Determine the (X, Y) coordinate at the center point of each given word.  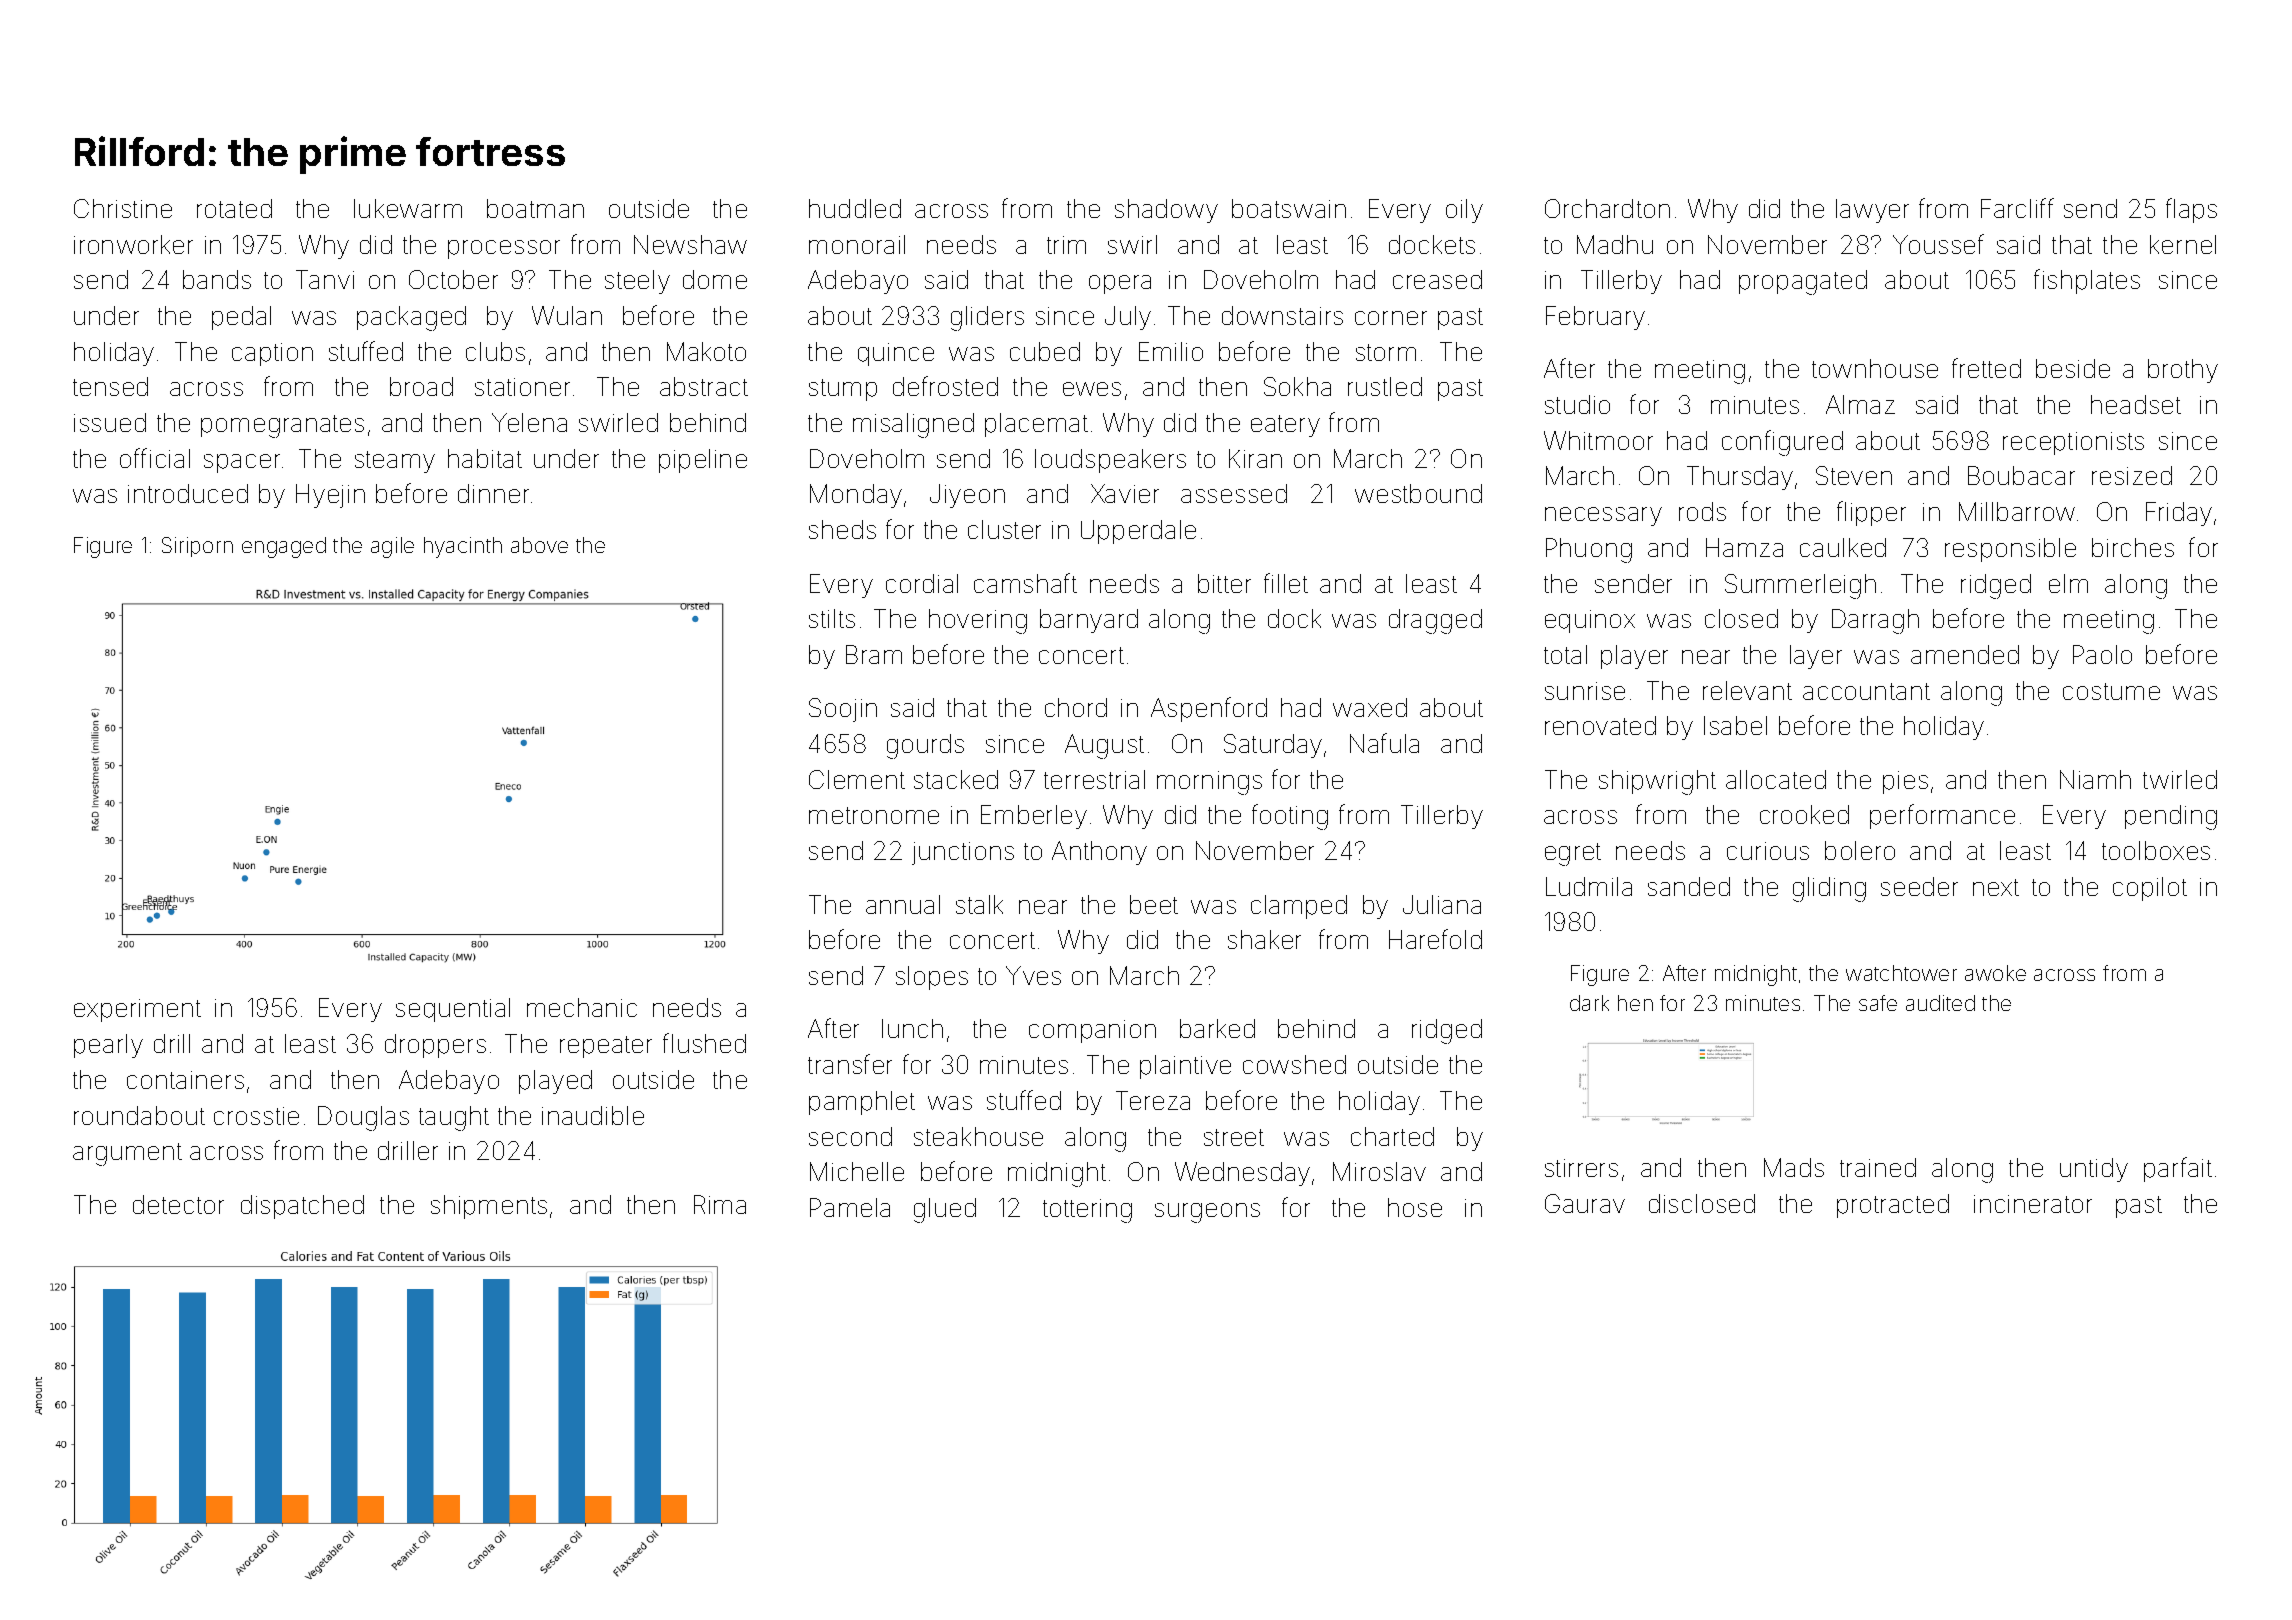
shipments (489, 1207)
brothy (2183, 371)
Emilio (1171, 351)
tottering (1087, 1211)
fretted (1986, 368)
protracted (1893, 1206)
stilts (832, 618)
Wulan (567, 315)
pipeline (703, 461)
